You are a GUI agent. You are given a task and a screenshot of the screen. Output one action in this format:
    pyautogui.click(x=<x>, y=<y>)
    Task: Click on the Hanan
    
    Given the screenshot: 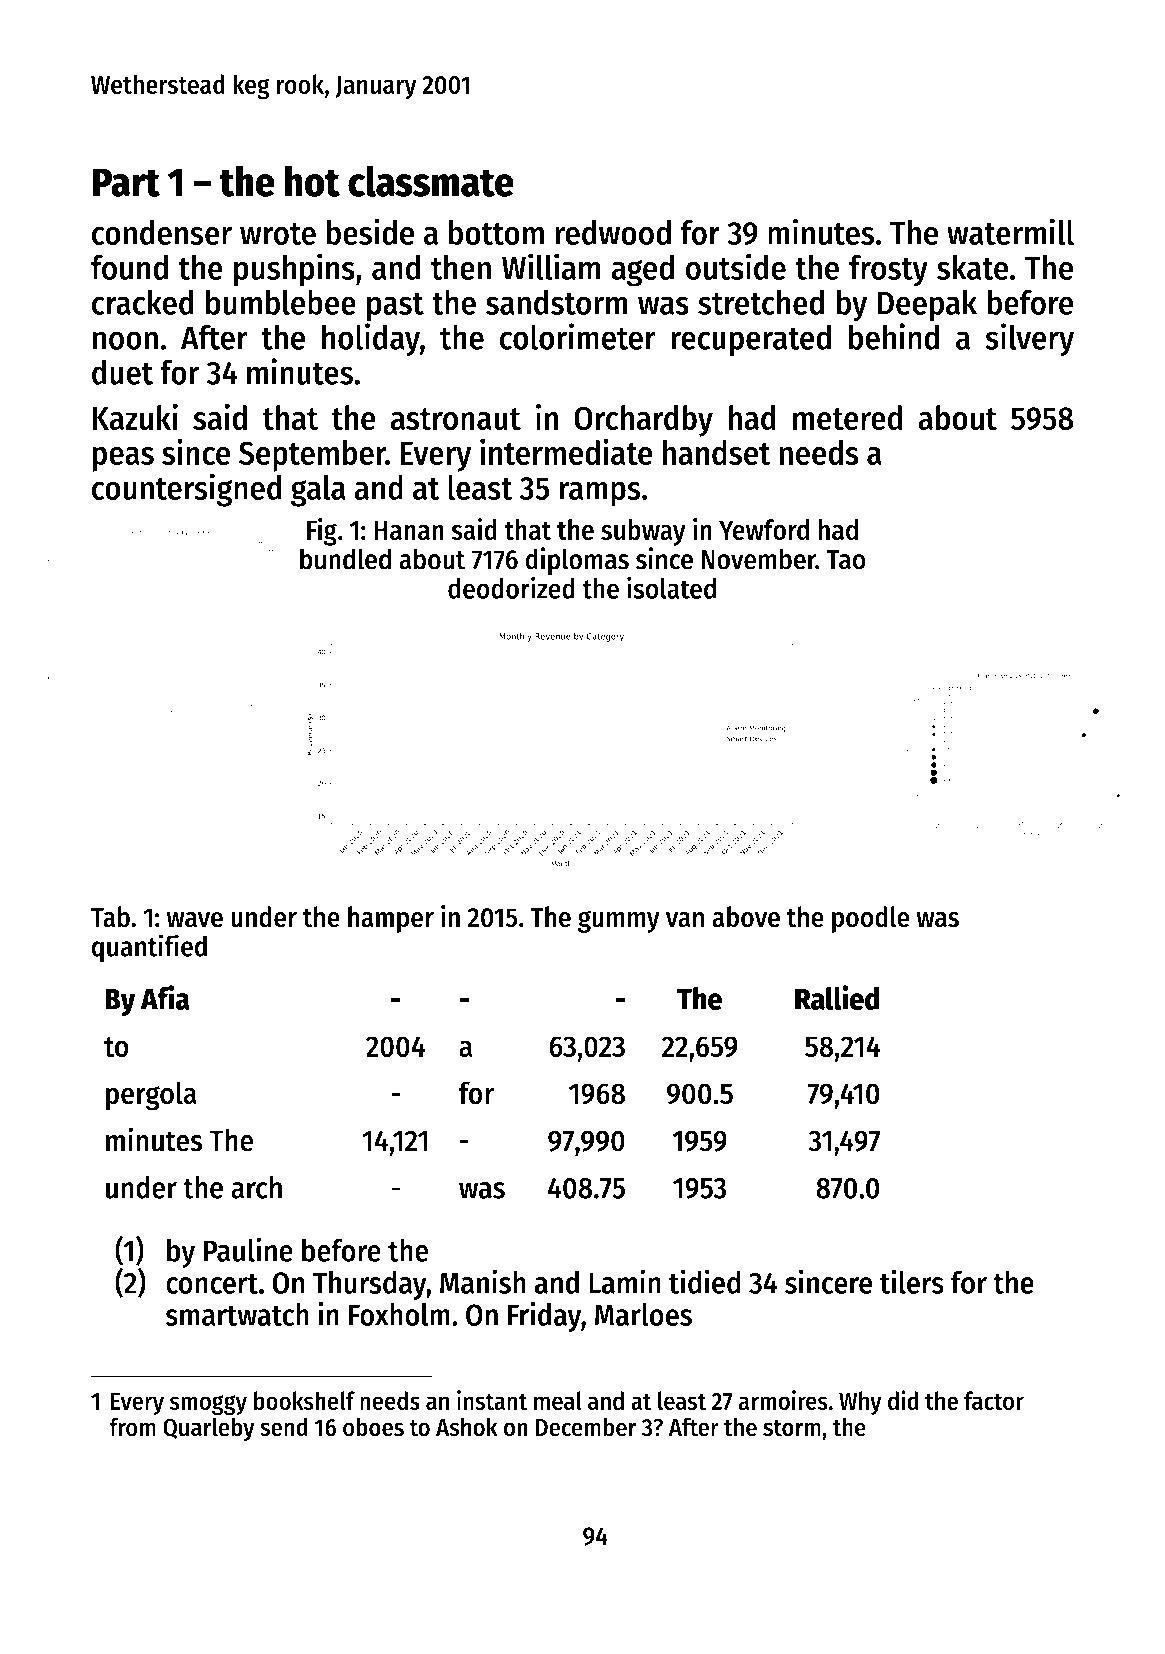 What is the action you would take?
    pyautogui.click(x=409, y=530)
